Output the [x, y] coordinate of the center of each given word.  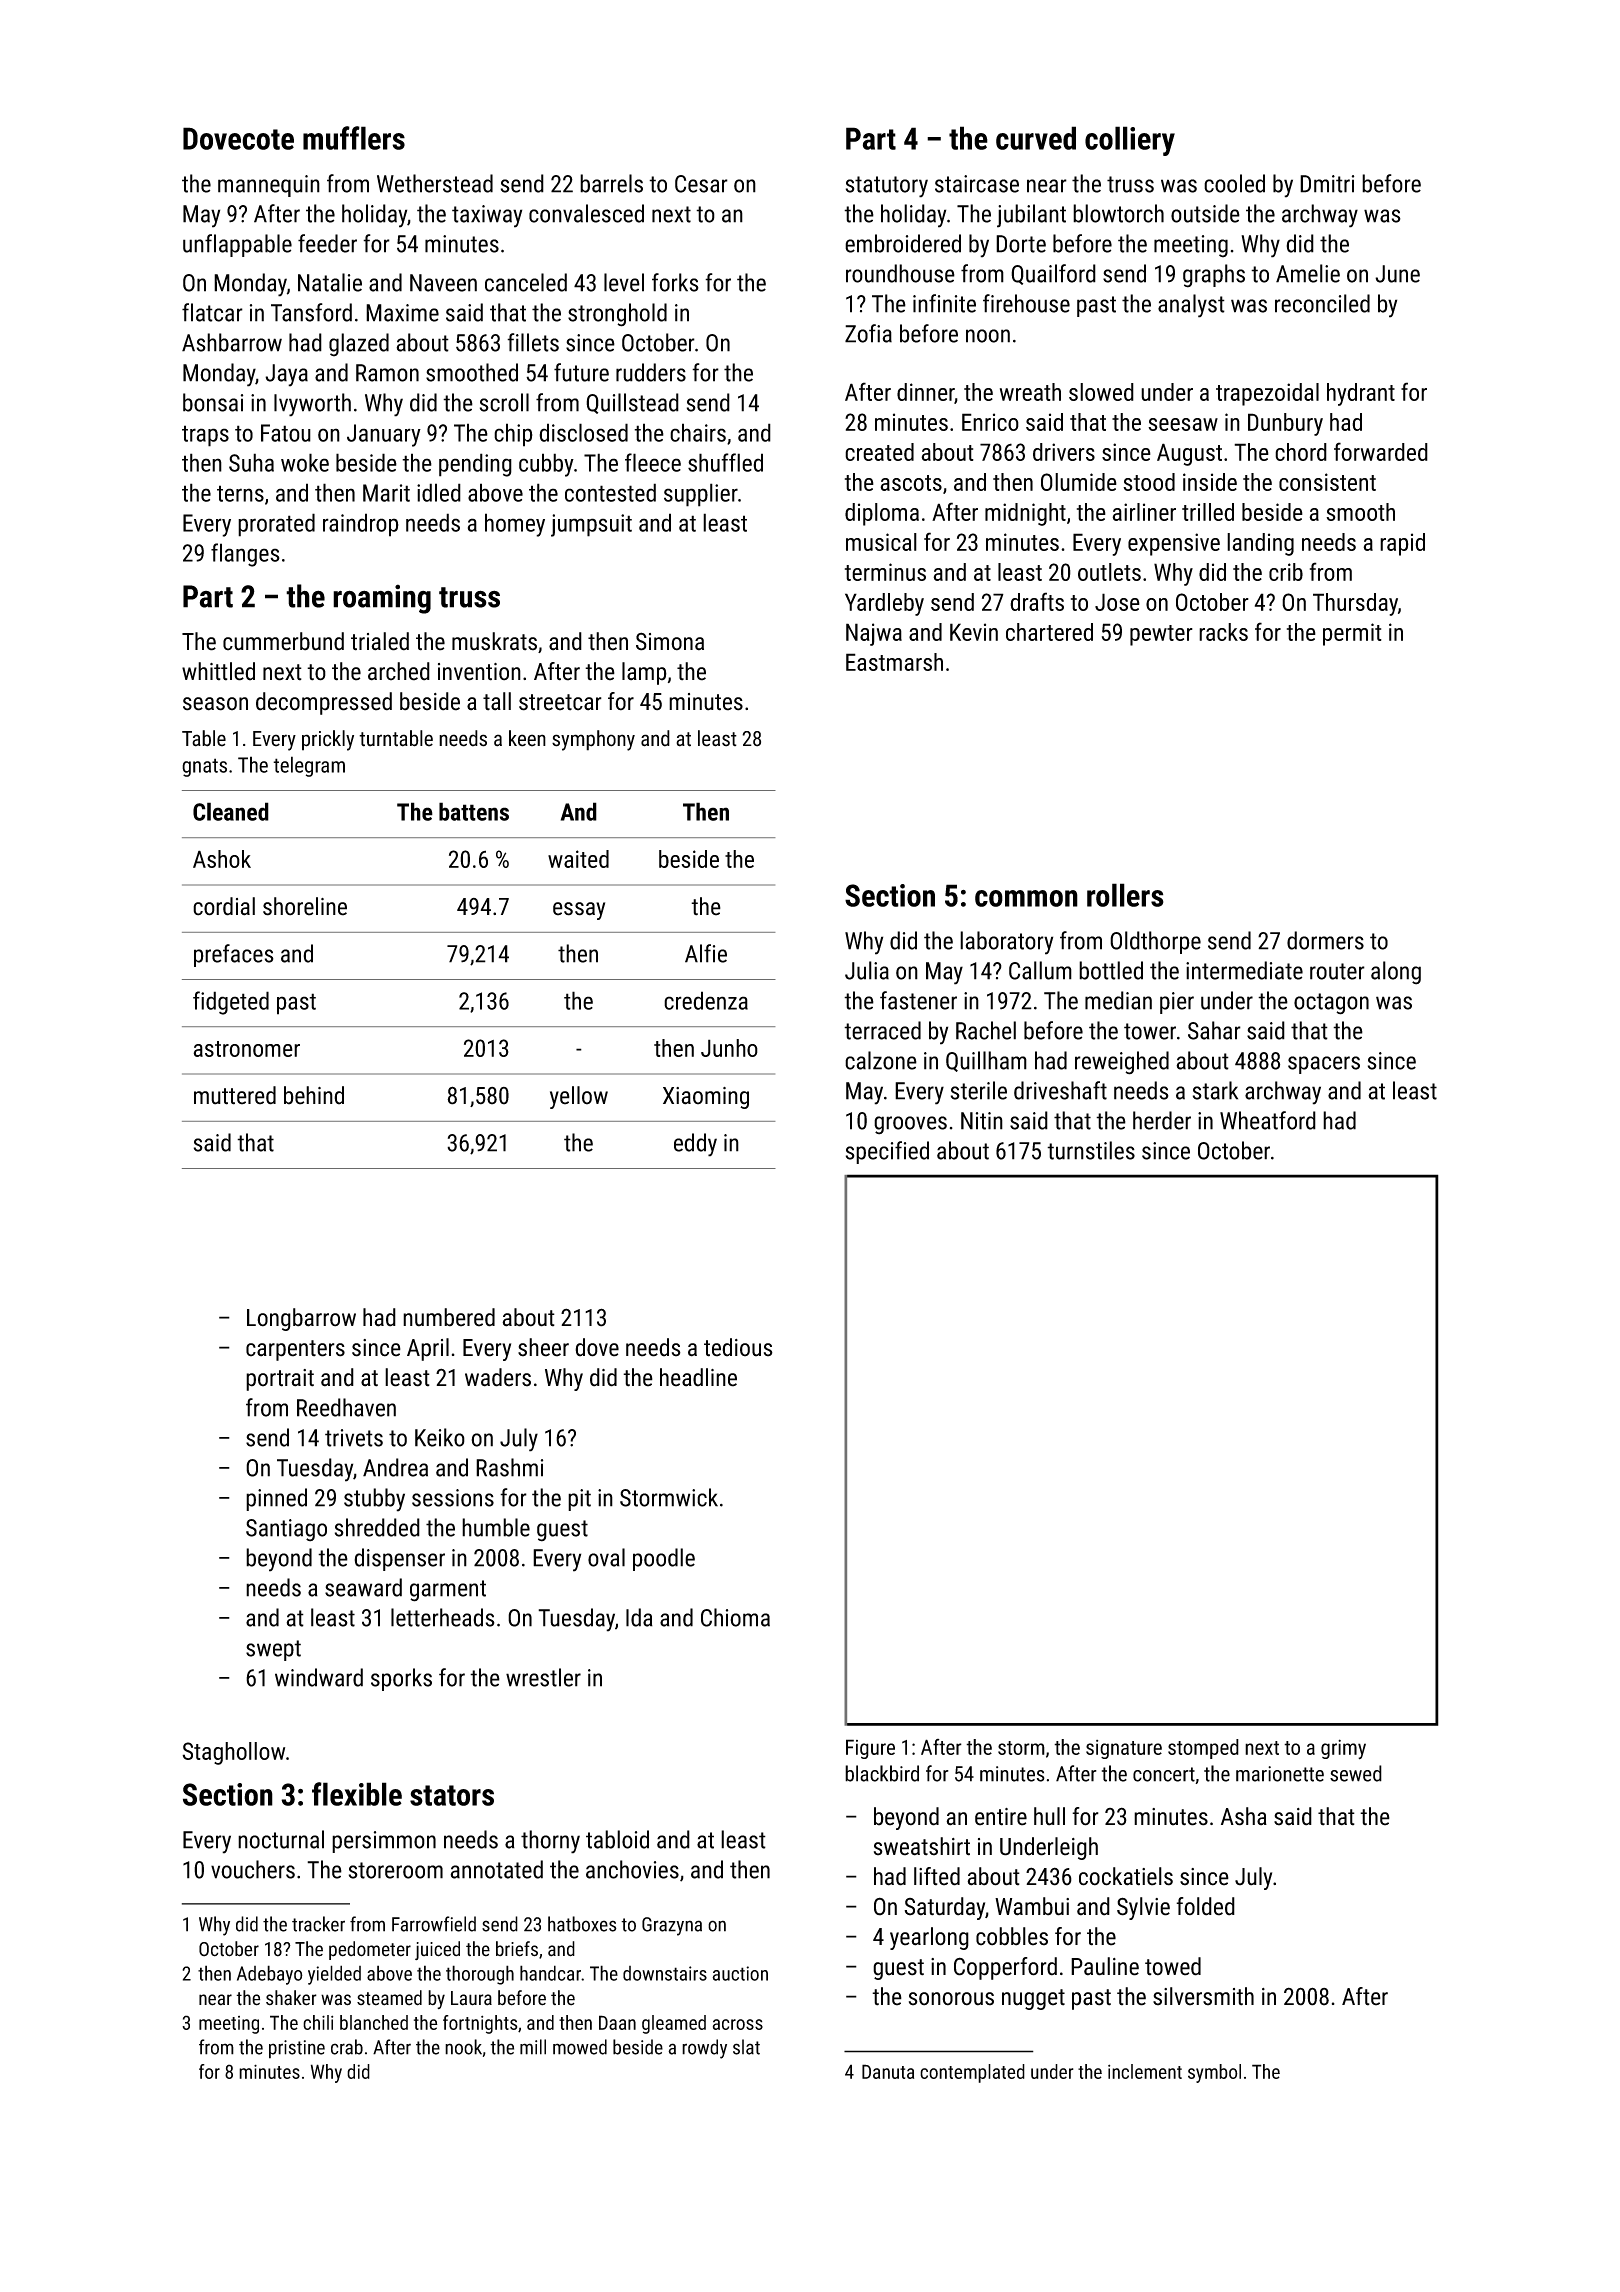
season [215, 704]
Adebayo [270, 1975]
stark [1215, 1090]
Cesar [701, 184]
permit [1352, 634]
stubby [374, 1500]
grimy [1343, 1749]
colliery [1130, 141]
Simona [670, 641]
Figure [870, 1749]
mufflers [354, 138]
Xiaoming [706, 1098]
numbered [449, 1317]
